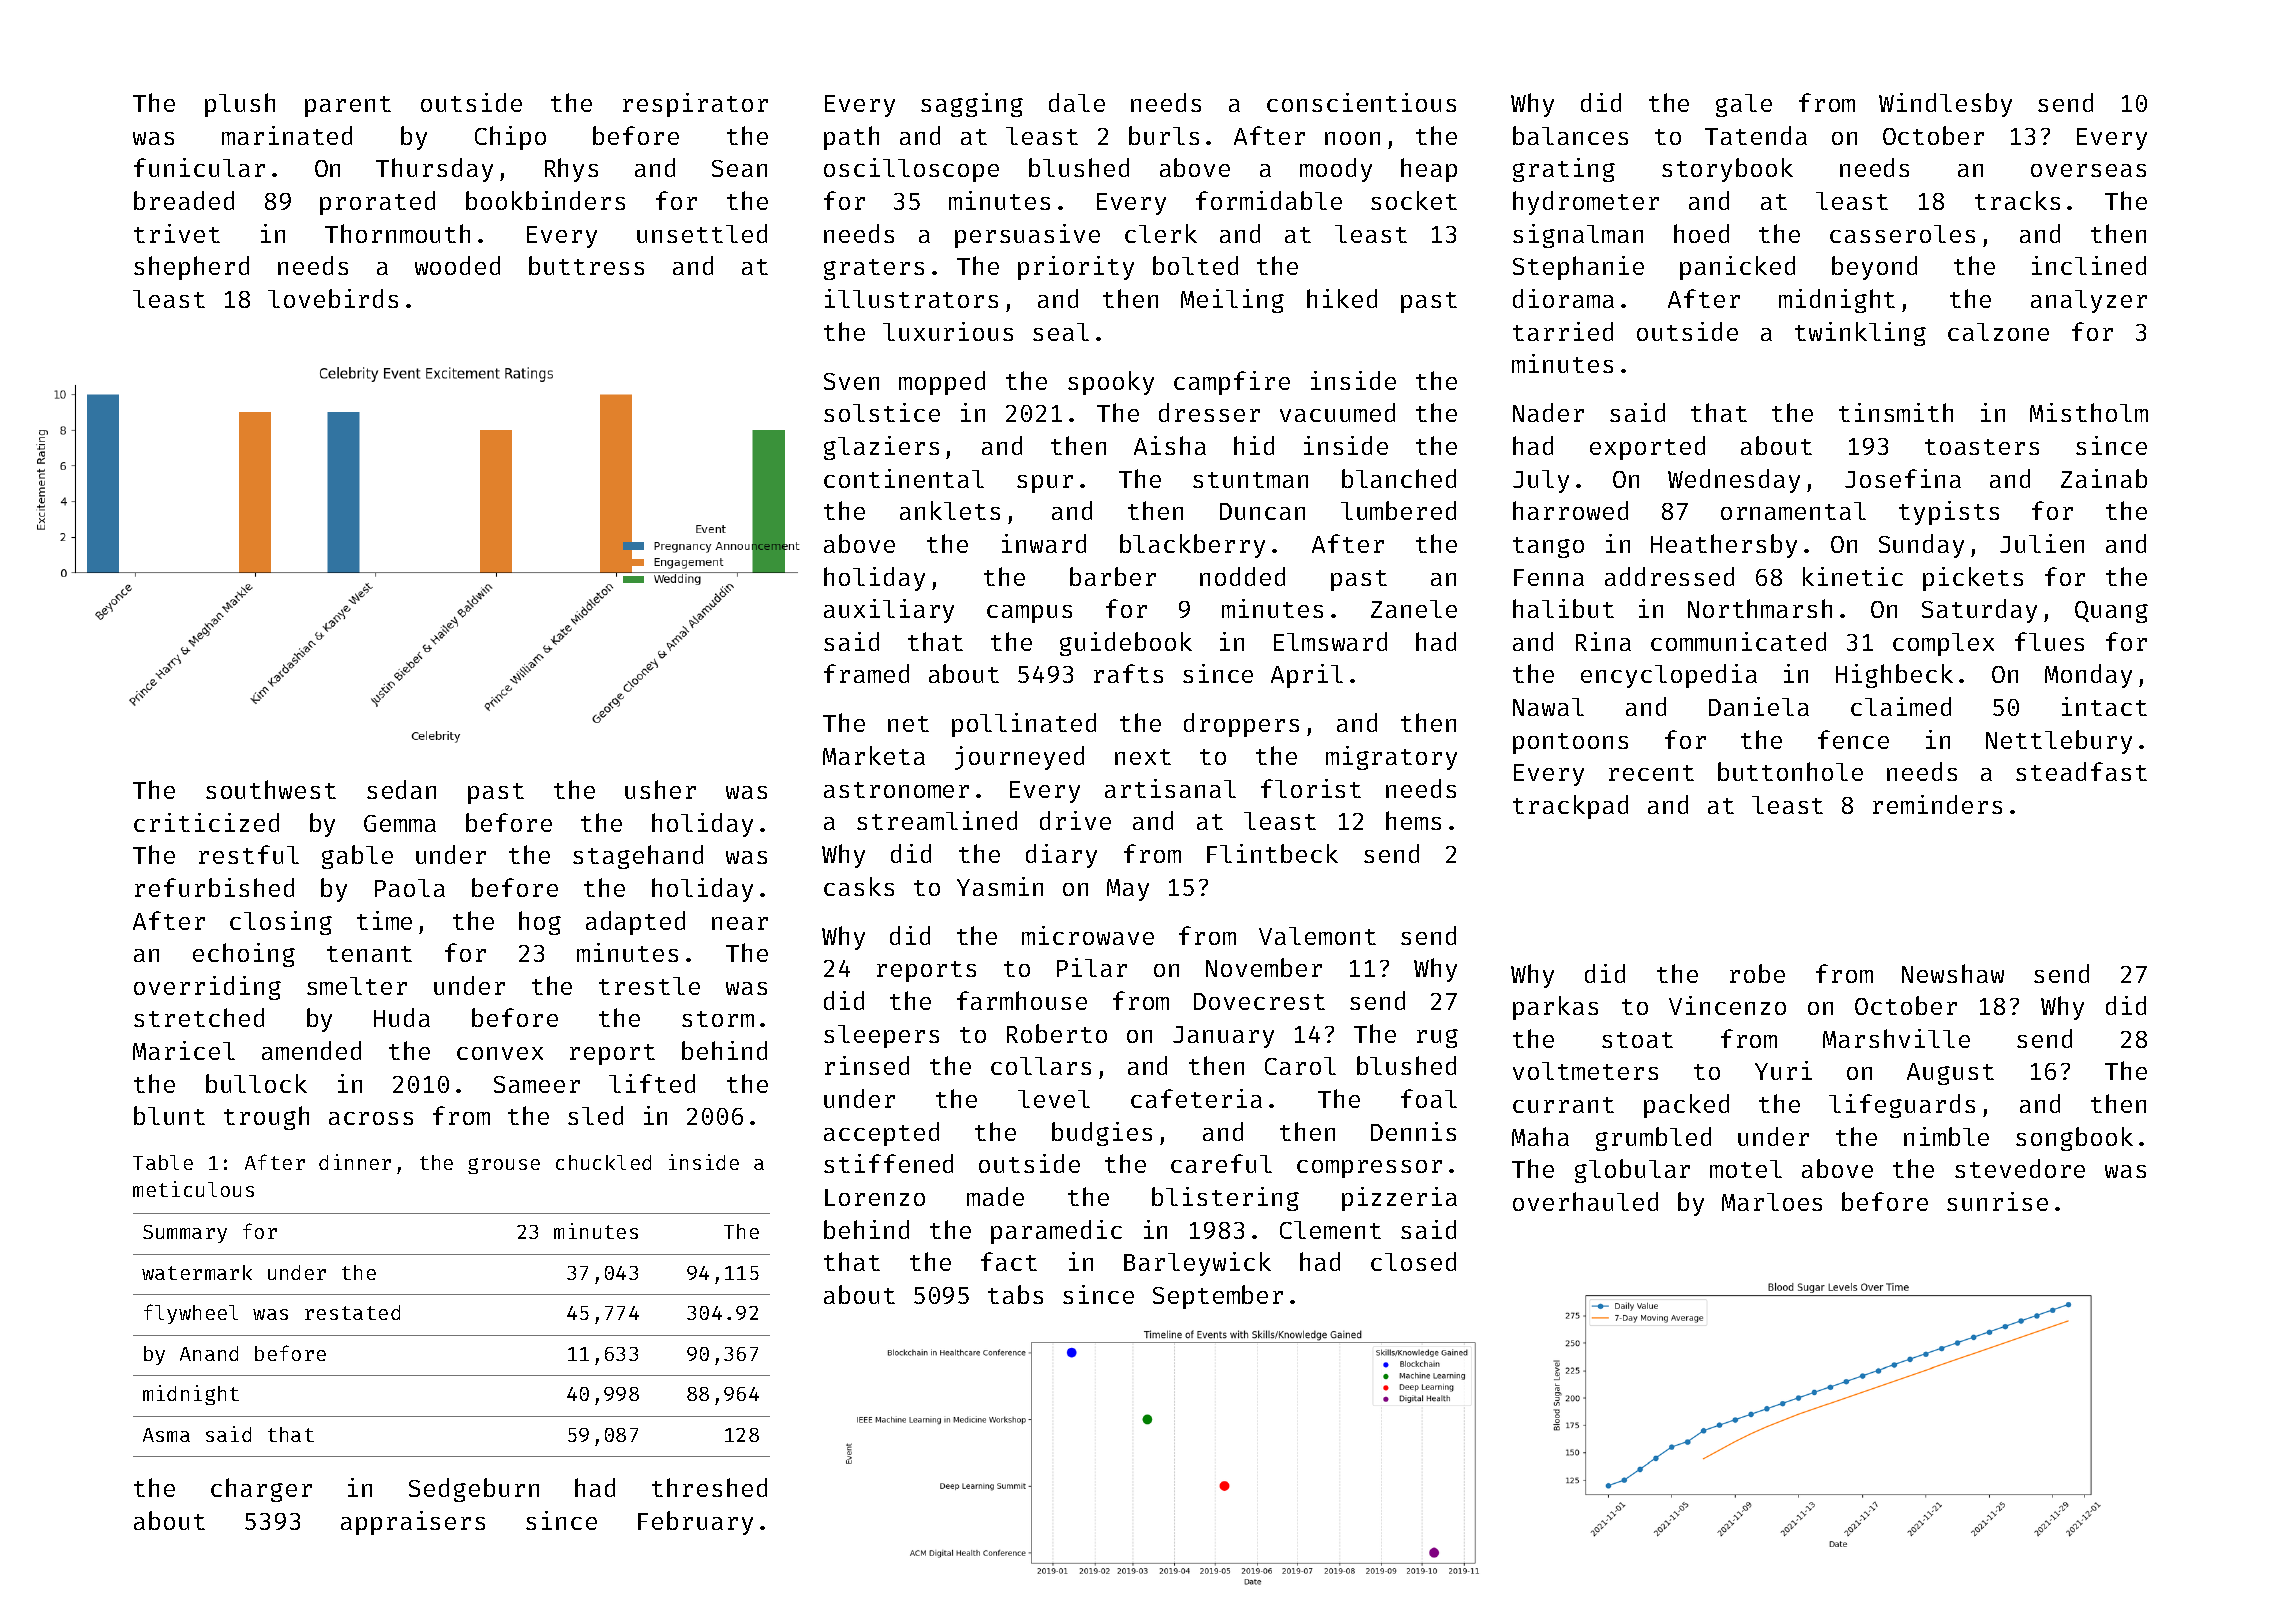 The width and height of the image is (2282, 1614). Describe the element at coordinates (1196, 1098) in the image. I see `cafeteria` at that location.
